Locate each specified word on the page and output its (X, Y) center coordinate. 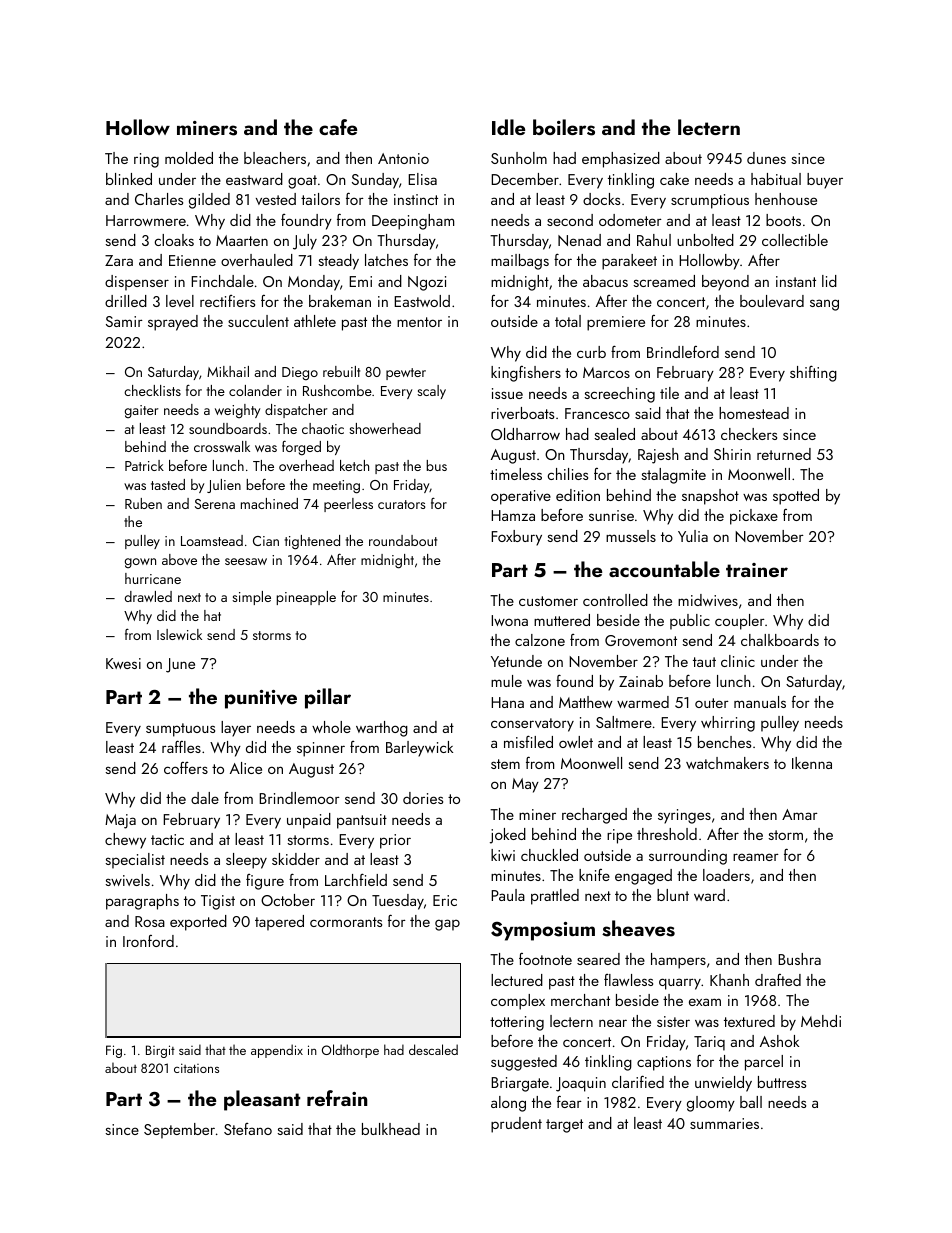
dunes (766, 158)
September (179, 1131)
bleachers (275, 158)
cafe (338, 127)
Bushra (799, 959)
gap (447, 925)
